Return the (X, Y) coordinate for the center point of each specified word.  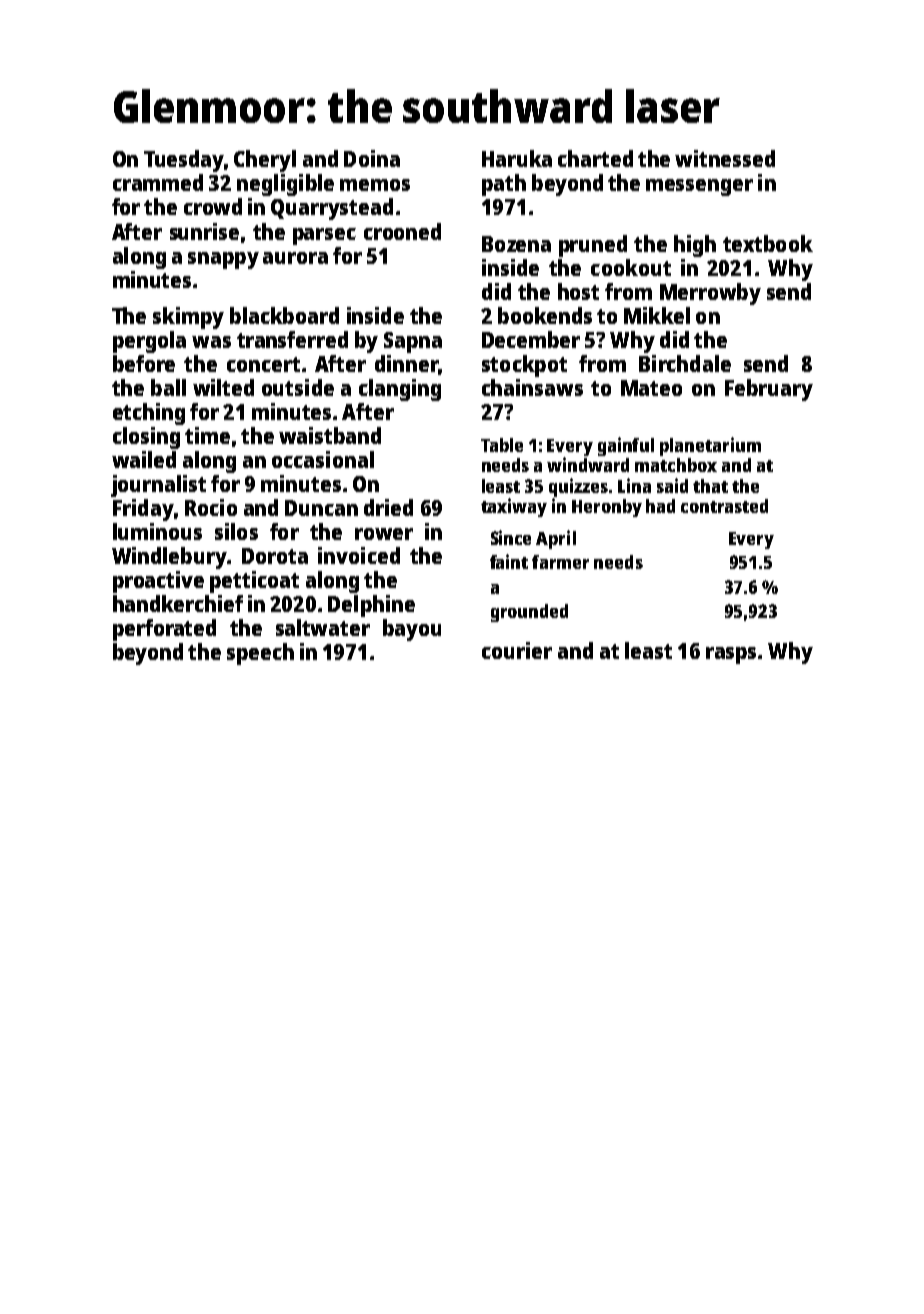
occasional (323, 459)
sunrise (204, 231)
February (769, 390)
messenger (699, 187)
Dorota (275, 556)
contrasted (724, 506)
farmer (560, 562)
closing (146, 438)
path (504, 185)
